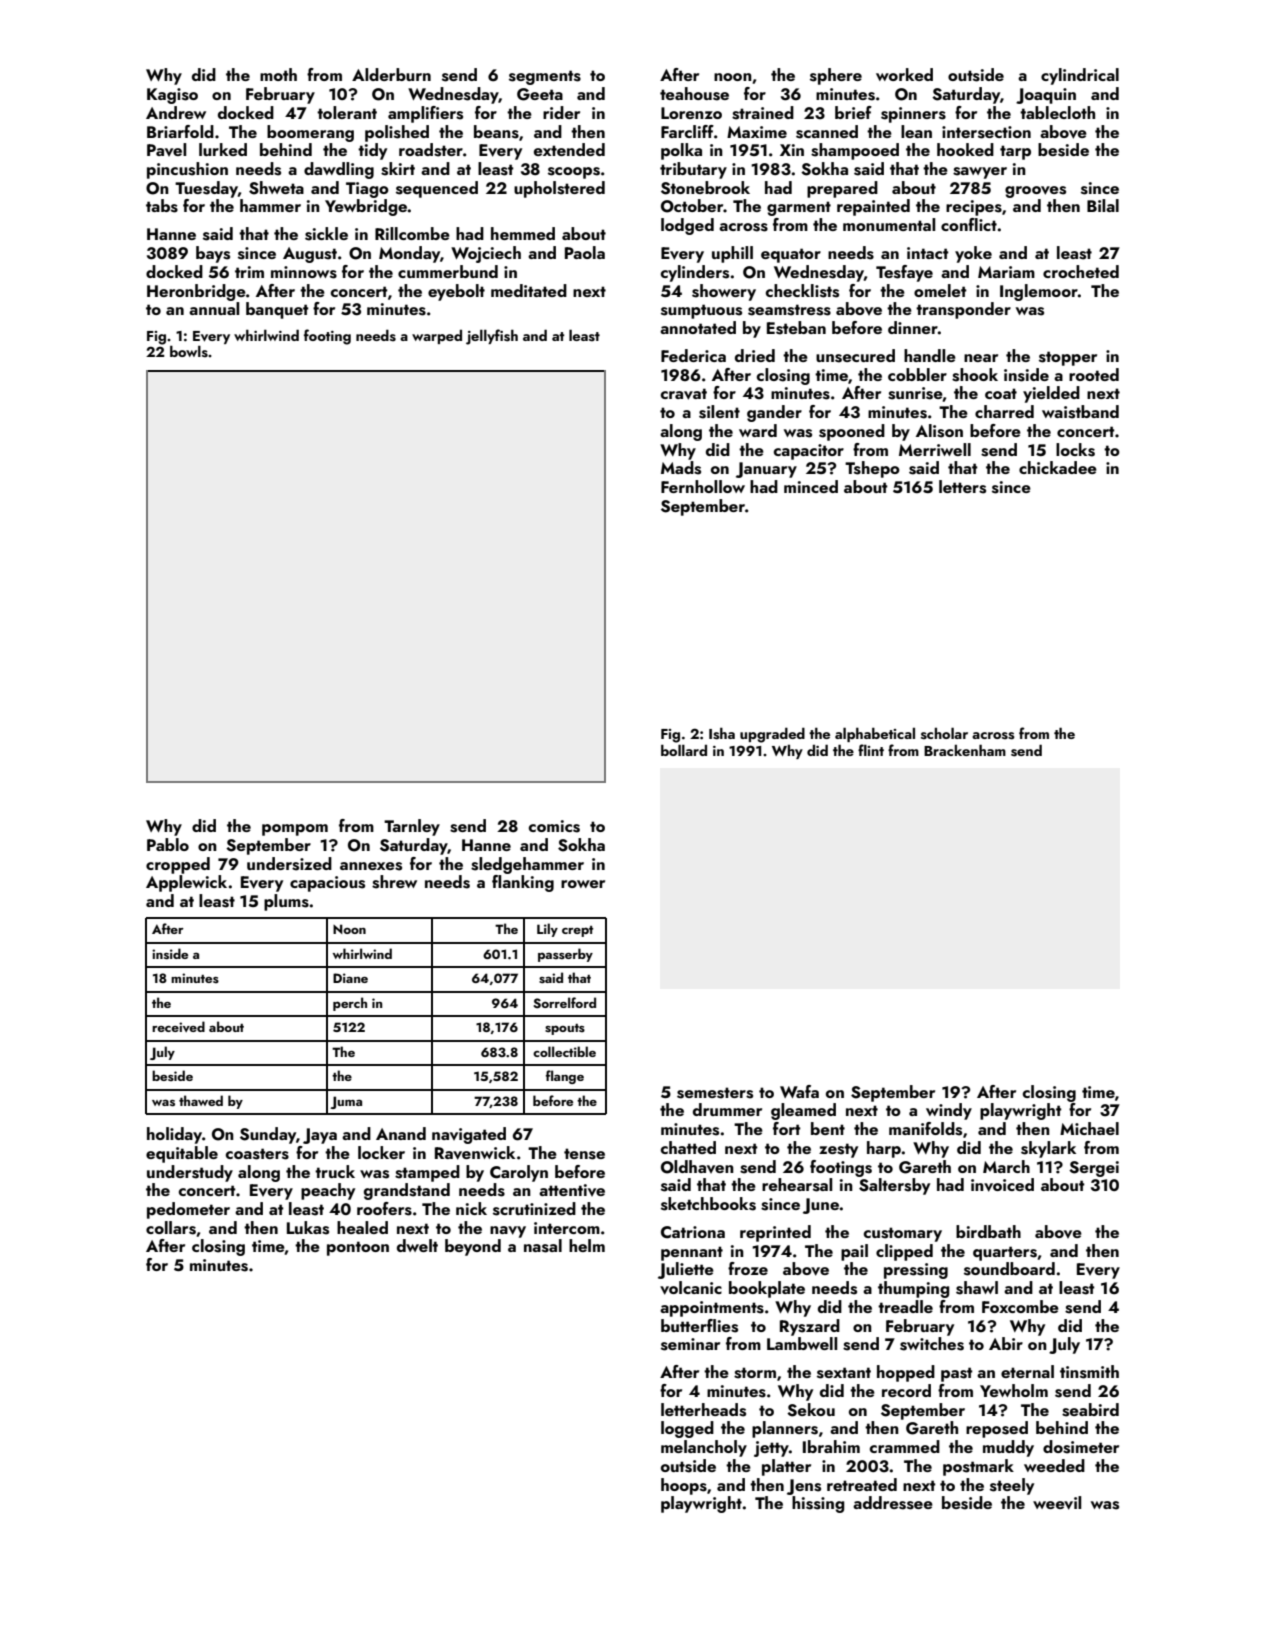 This screenshot has height=1639, width=1266. What do you see at coordinates (855, 356) in the screenshot?
I see `unsecured` at bounding box center [855, 356].
